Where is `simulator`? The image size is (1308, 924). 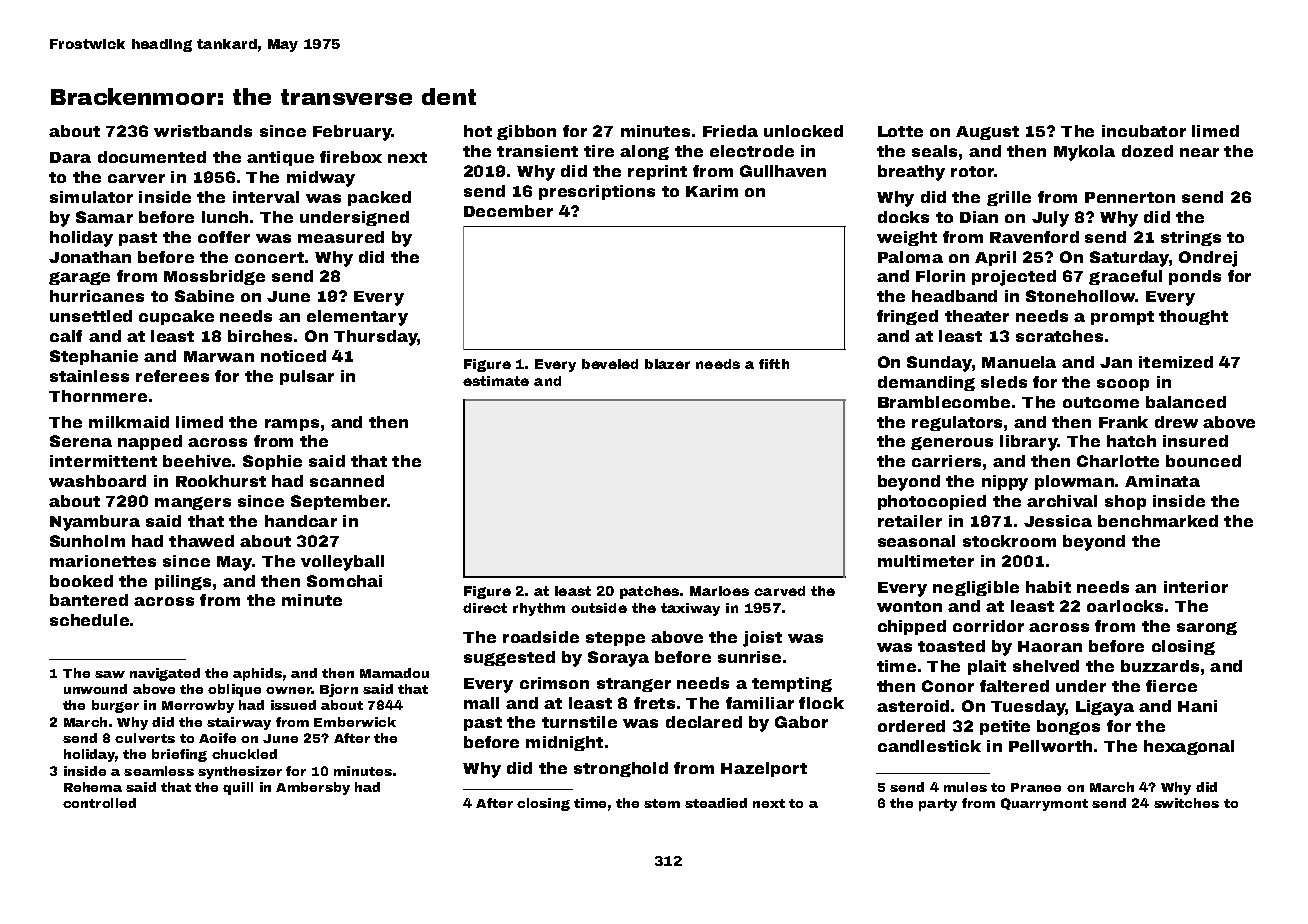 simulator is located at coordinates (91, 197).
